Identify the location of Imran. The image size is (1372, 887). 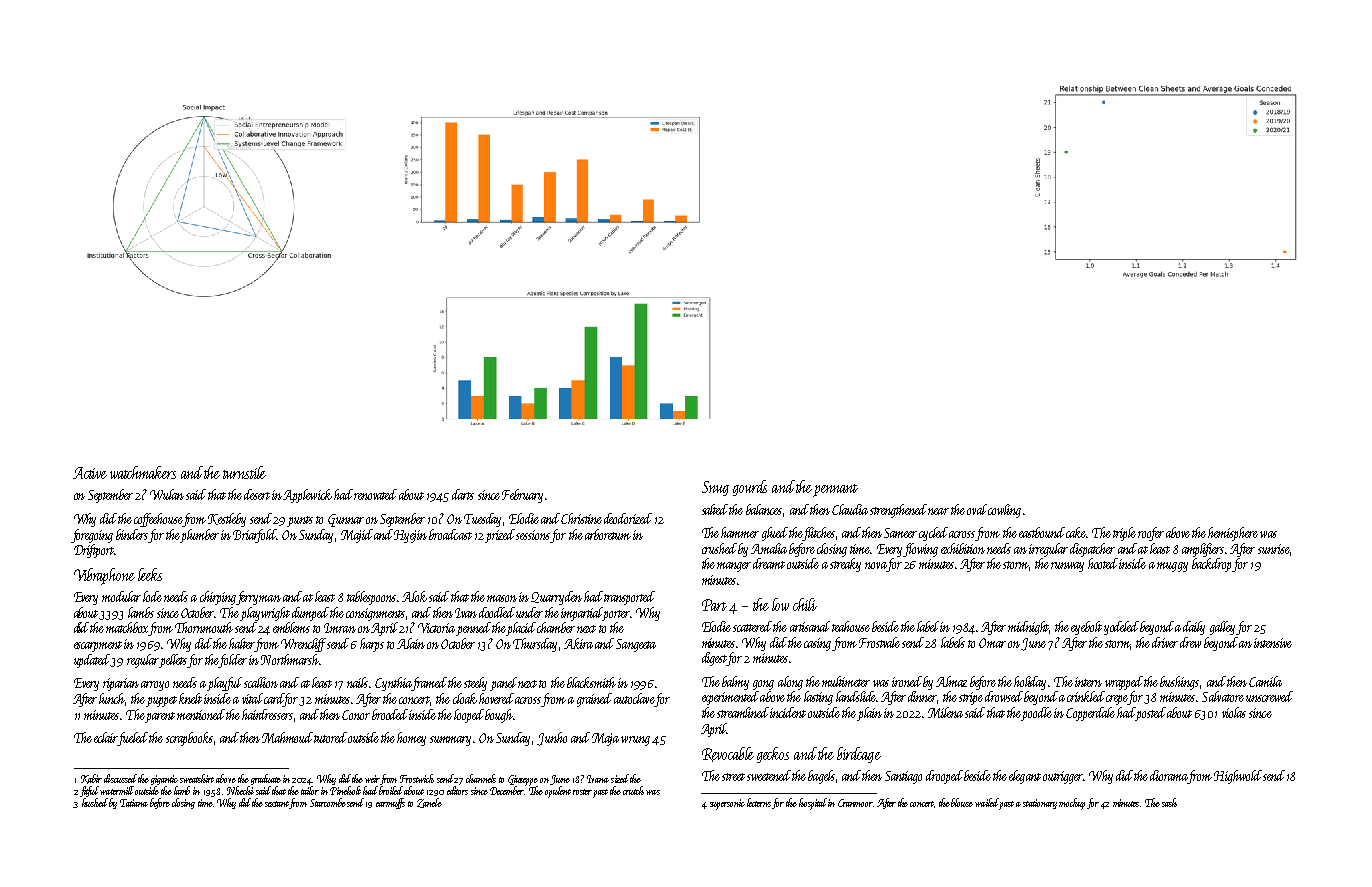
(340, 628).
